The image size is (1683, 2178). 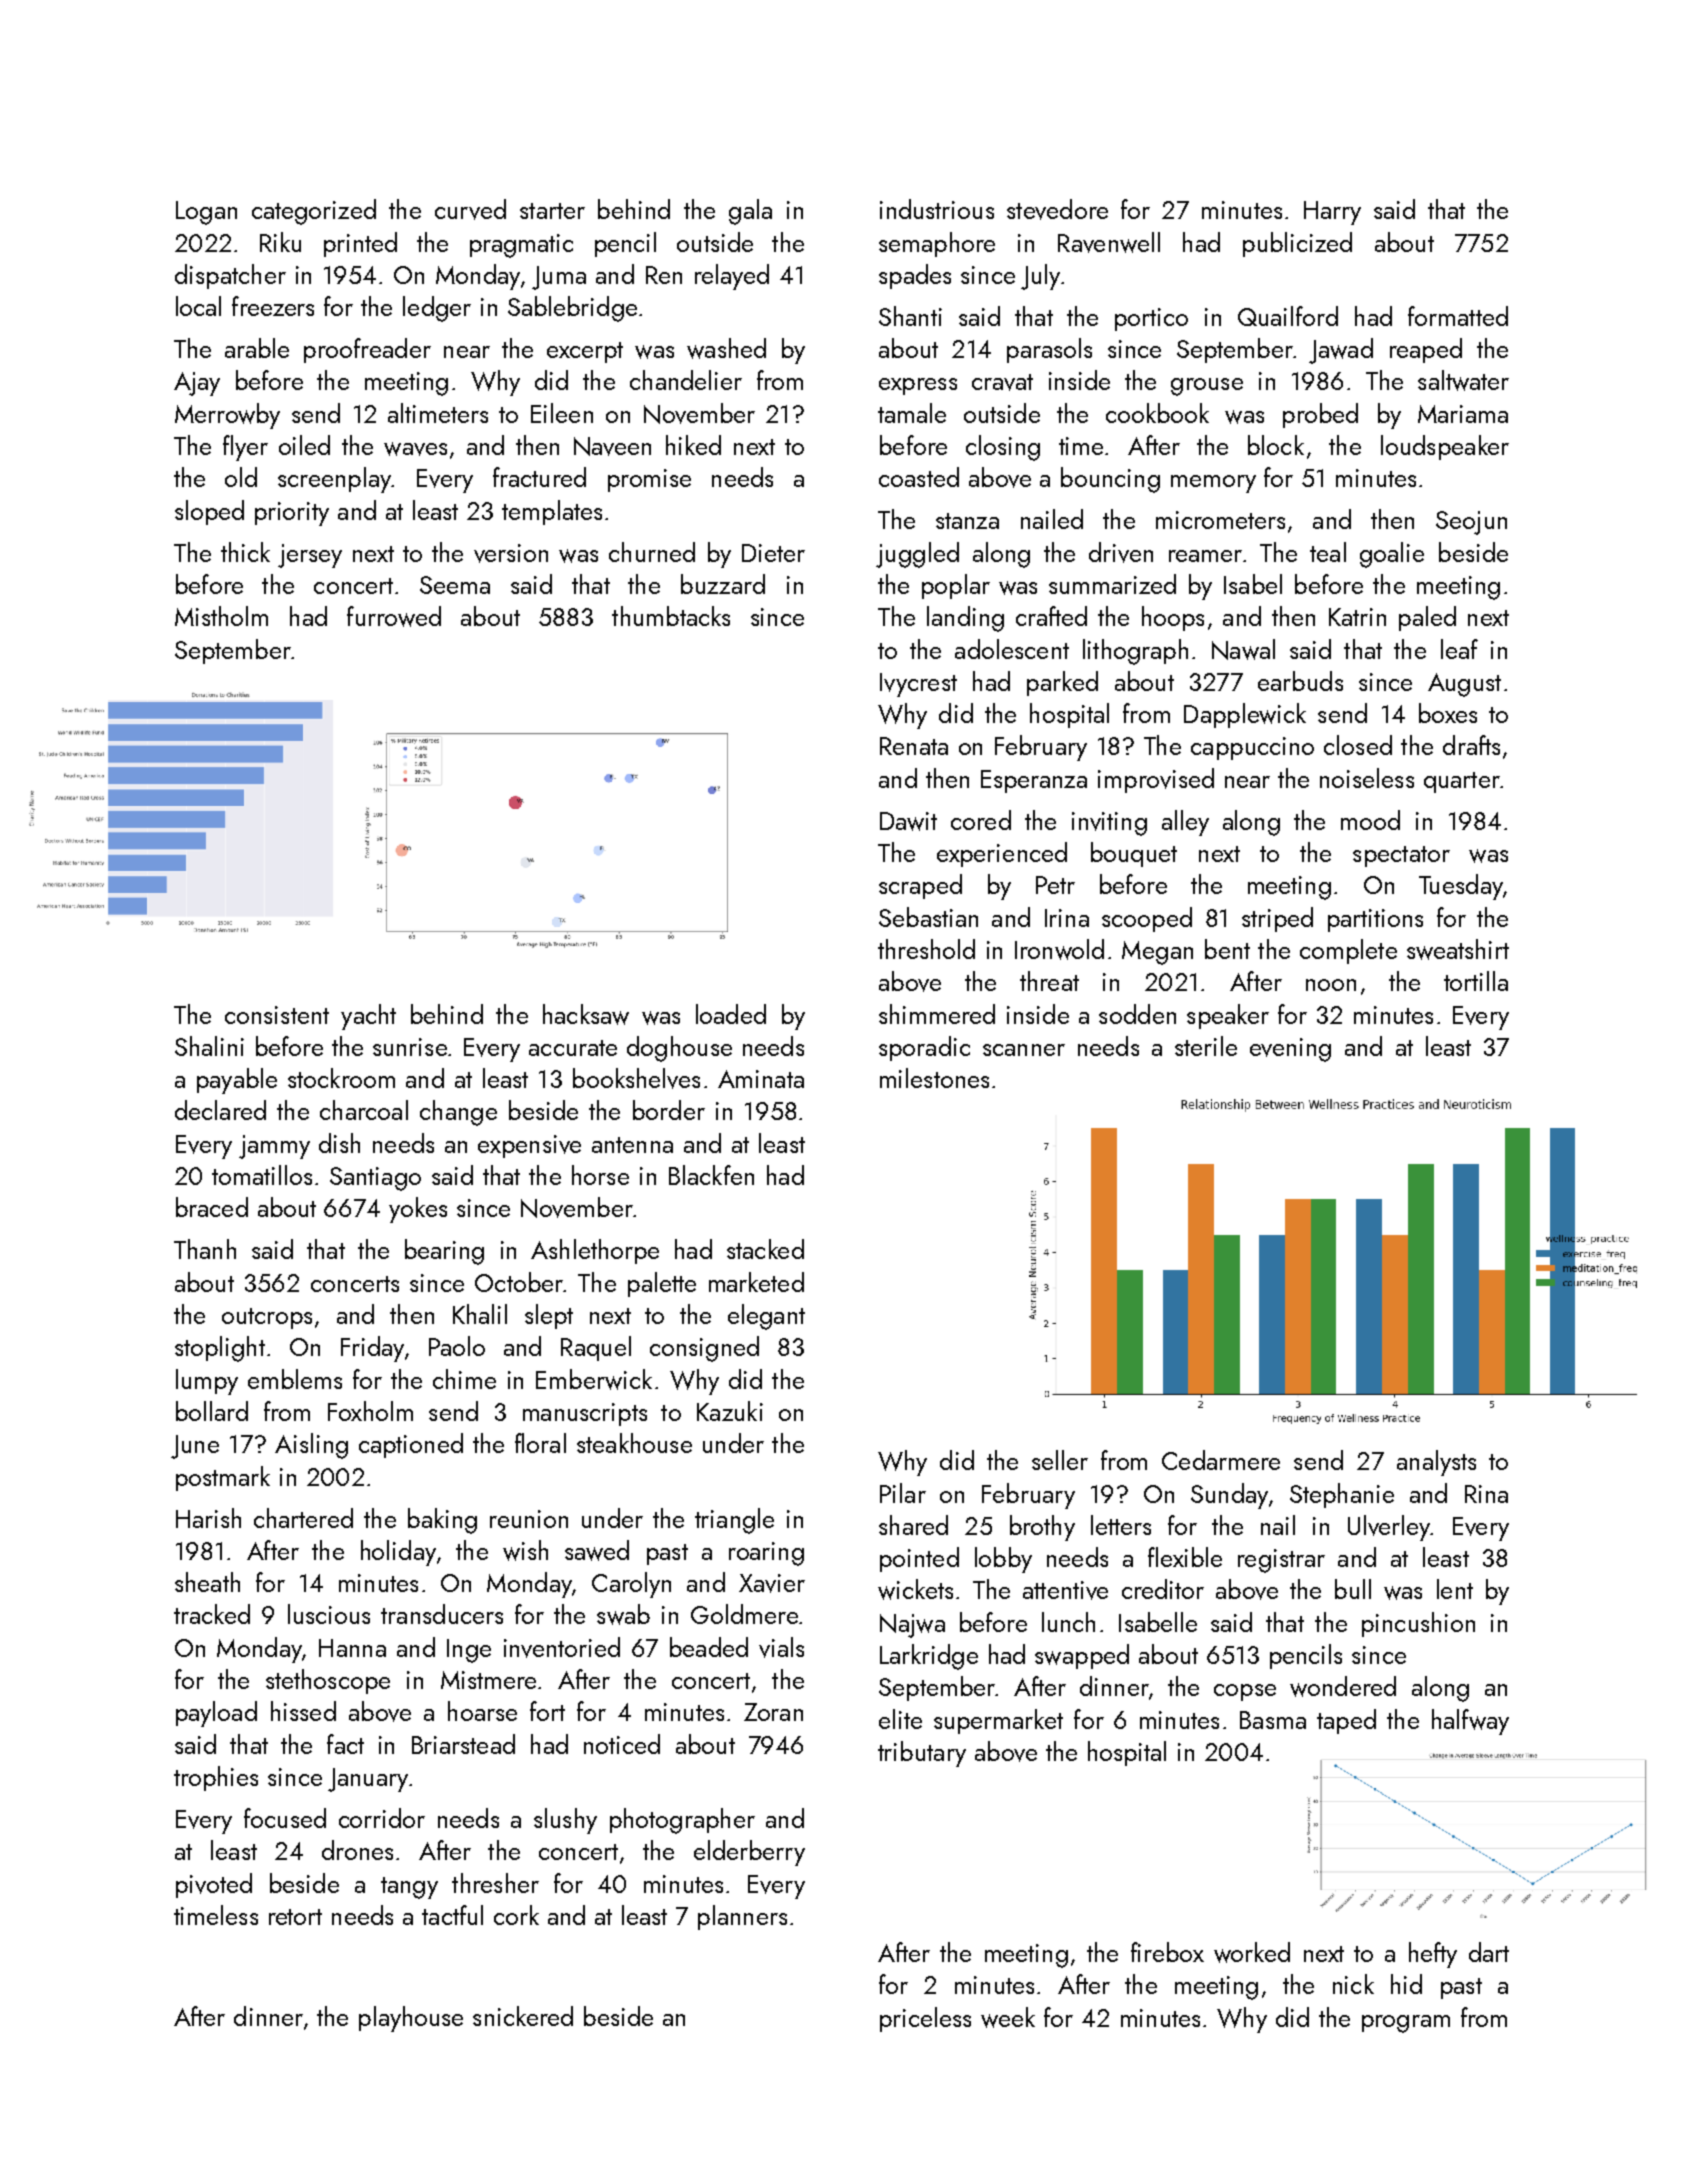 I want to click on Stephanie, so click(x=1342, y=1495).
